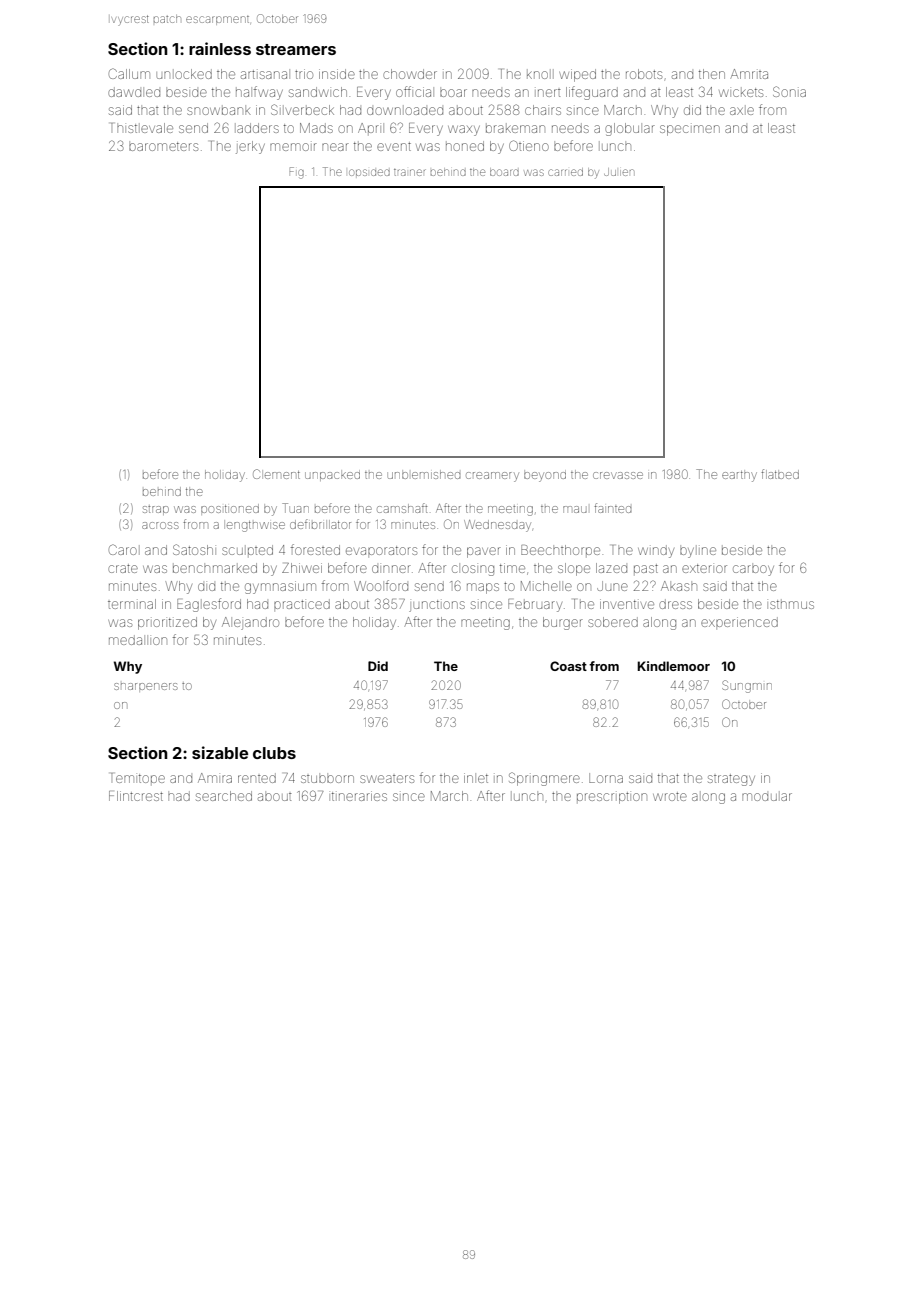  What do you see at coordinates (274, 753) in the screenshot?
I see `clubs` at bounding box center [274, 753].
